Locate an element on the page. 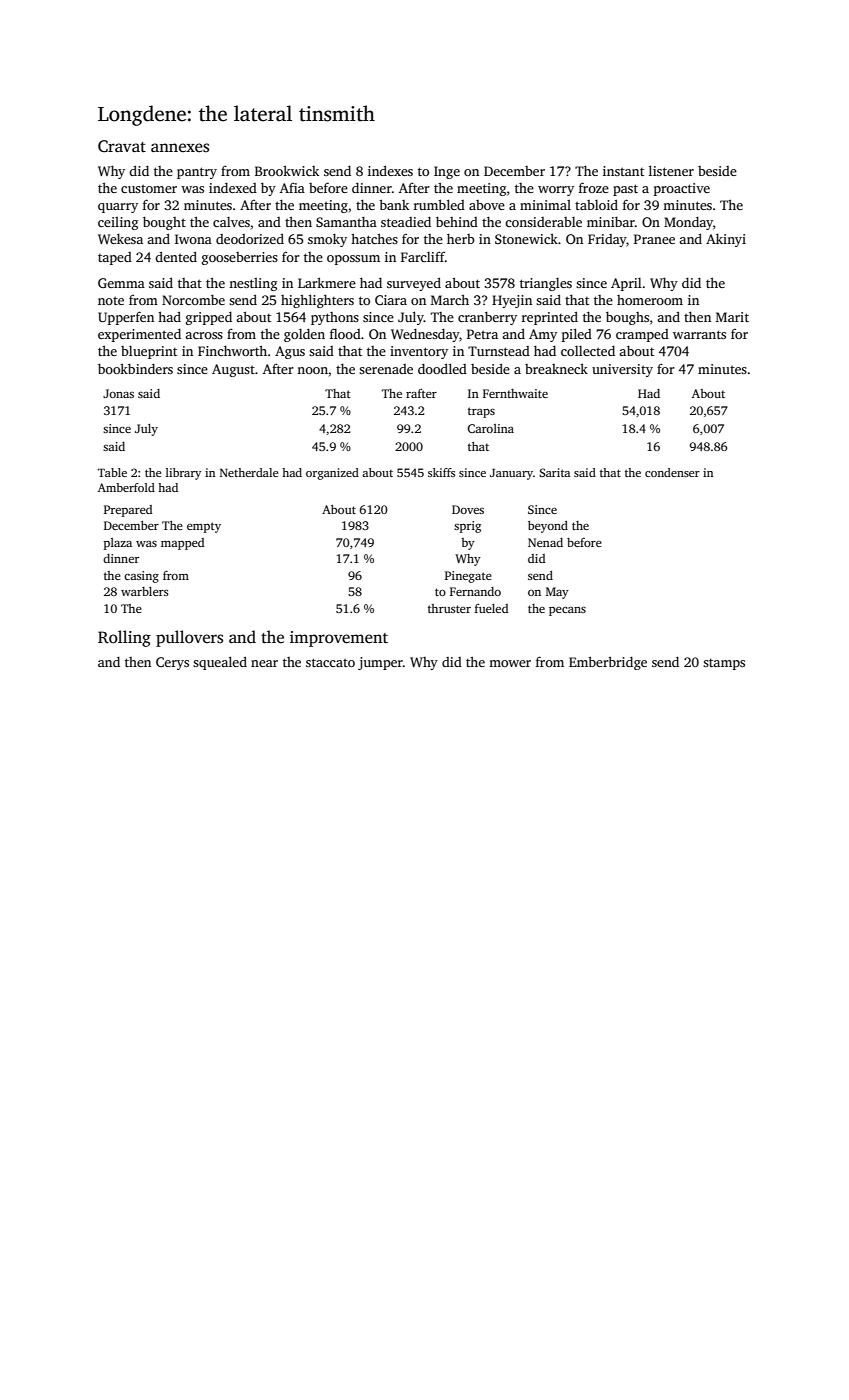  listener is located at coordinates (671, 170).
